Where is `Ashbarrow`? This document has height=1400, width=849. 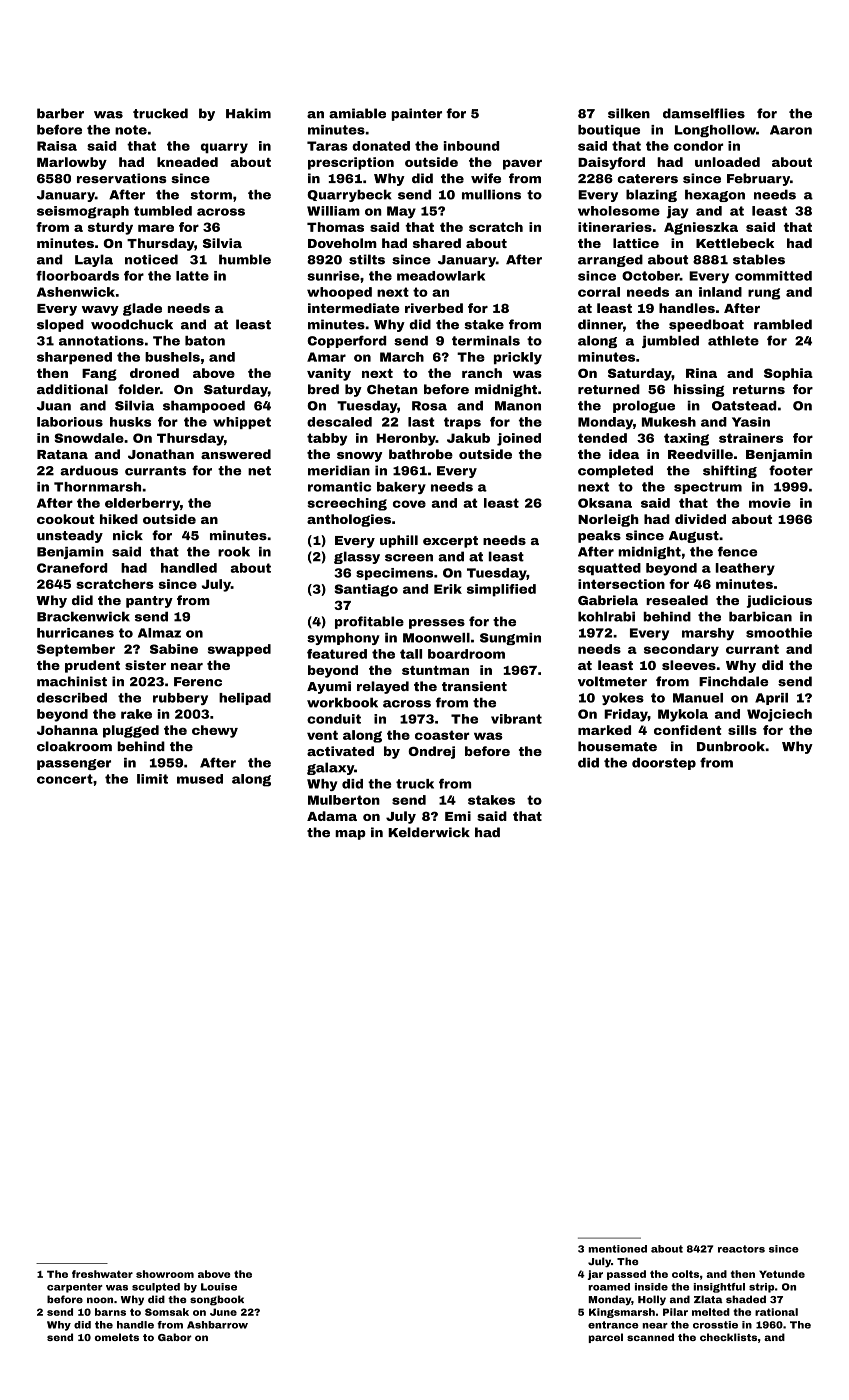 Ashbarrow is located at coordinates (217, 1325).
